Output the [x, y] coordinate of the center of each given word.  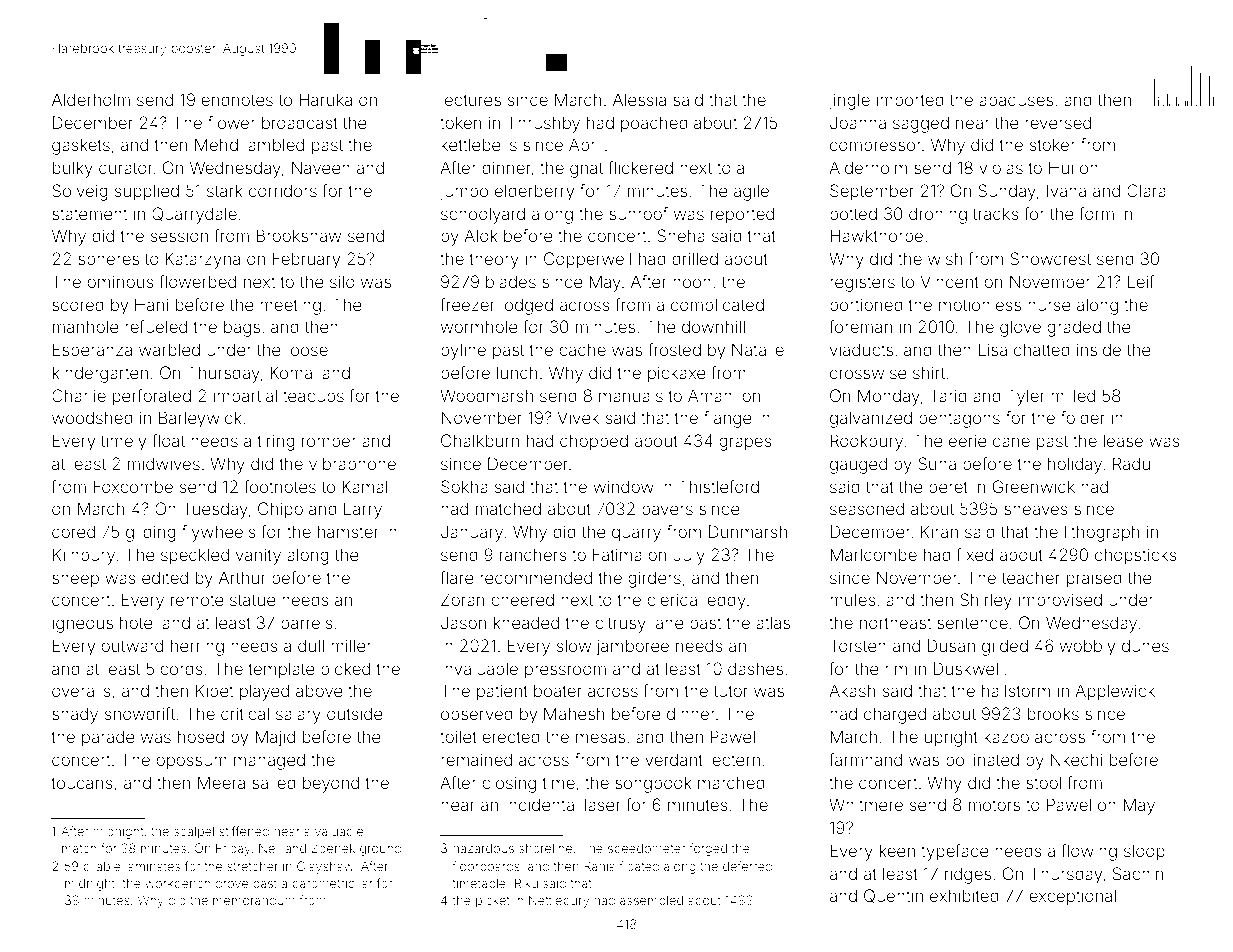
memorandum [254, 900]
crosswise [868, 373]
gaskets [81, 146]
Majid [275, 738]
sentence [972, 623]
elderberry [534, 192]
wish [945, 258]
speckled [195, 556]
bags [242, 328]
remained [476, 759]
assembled [651, 900]
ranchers [533, 554]
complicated [717, 306]
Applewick [1115, 692]
